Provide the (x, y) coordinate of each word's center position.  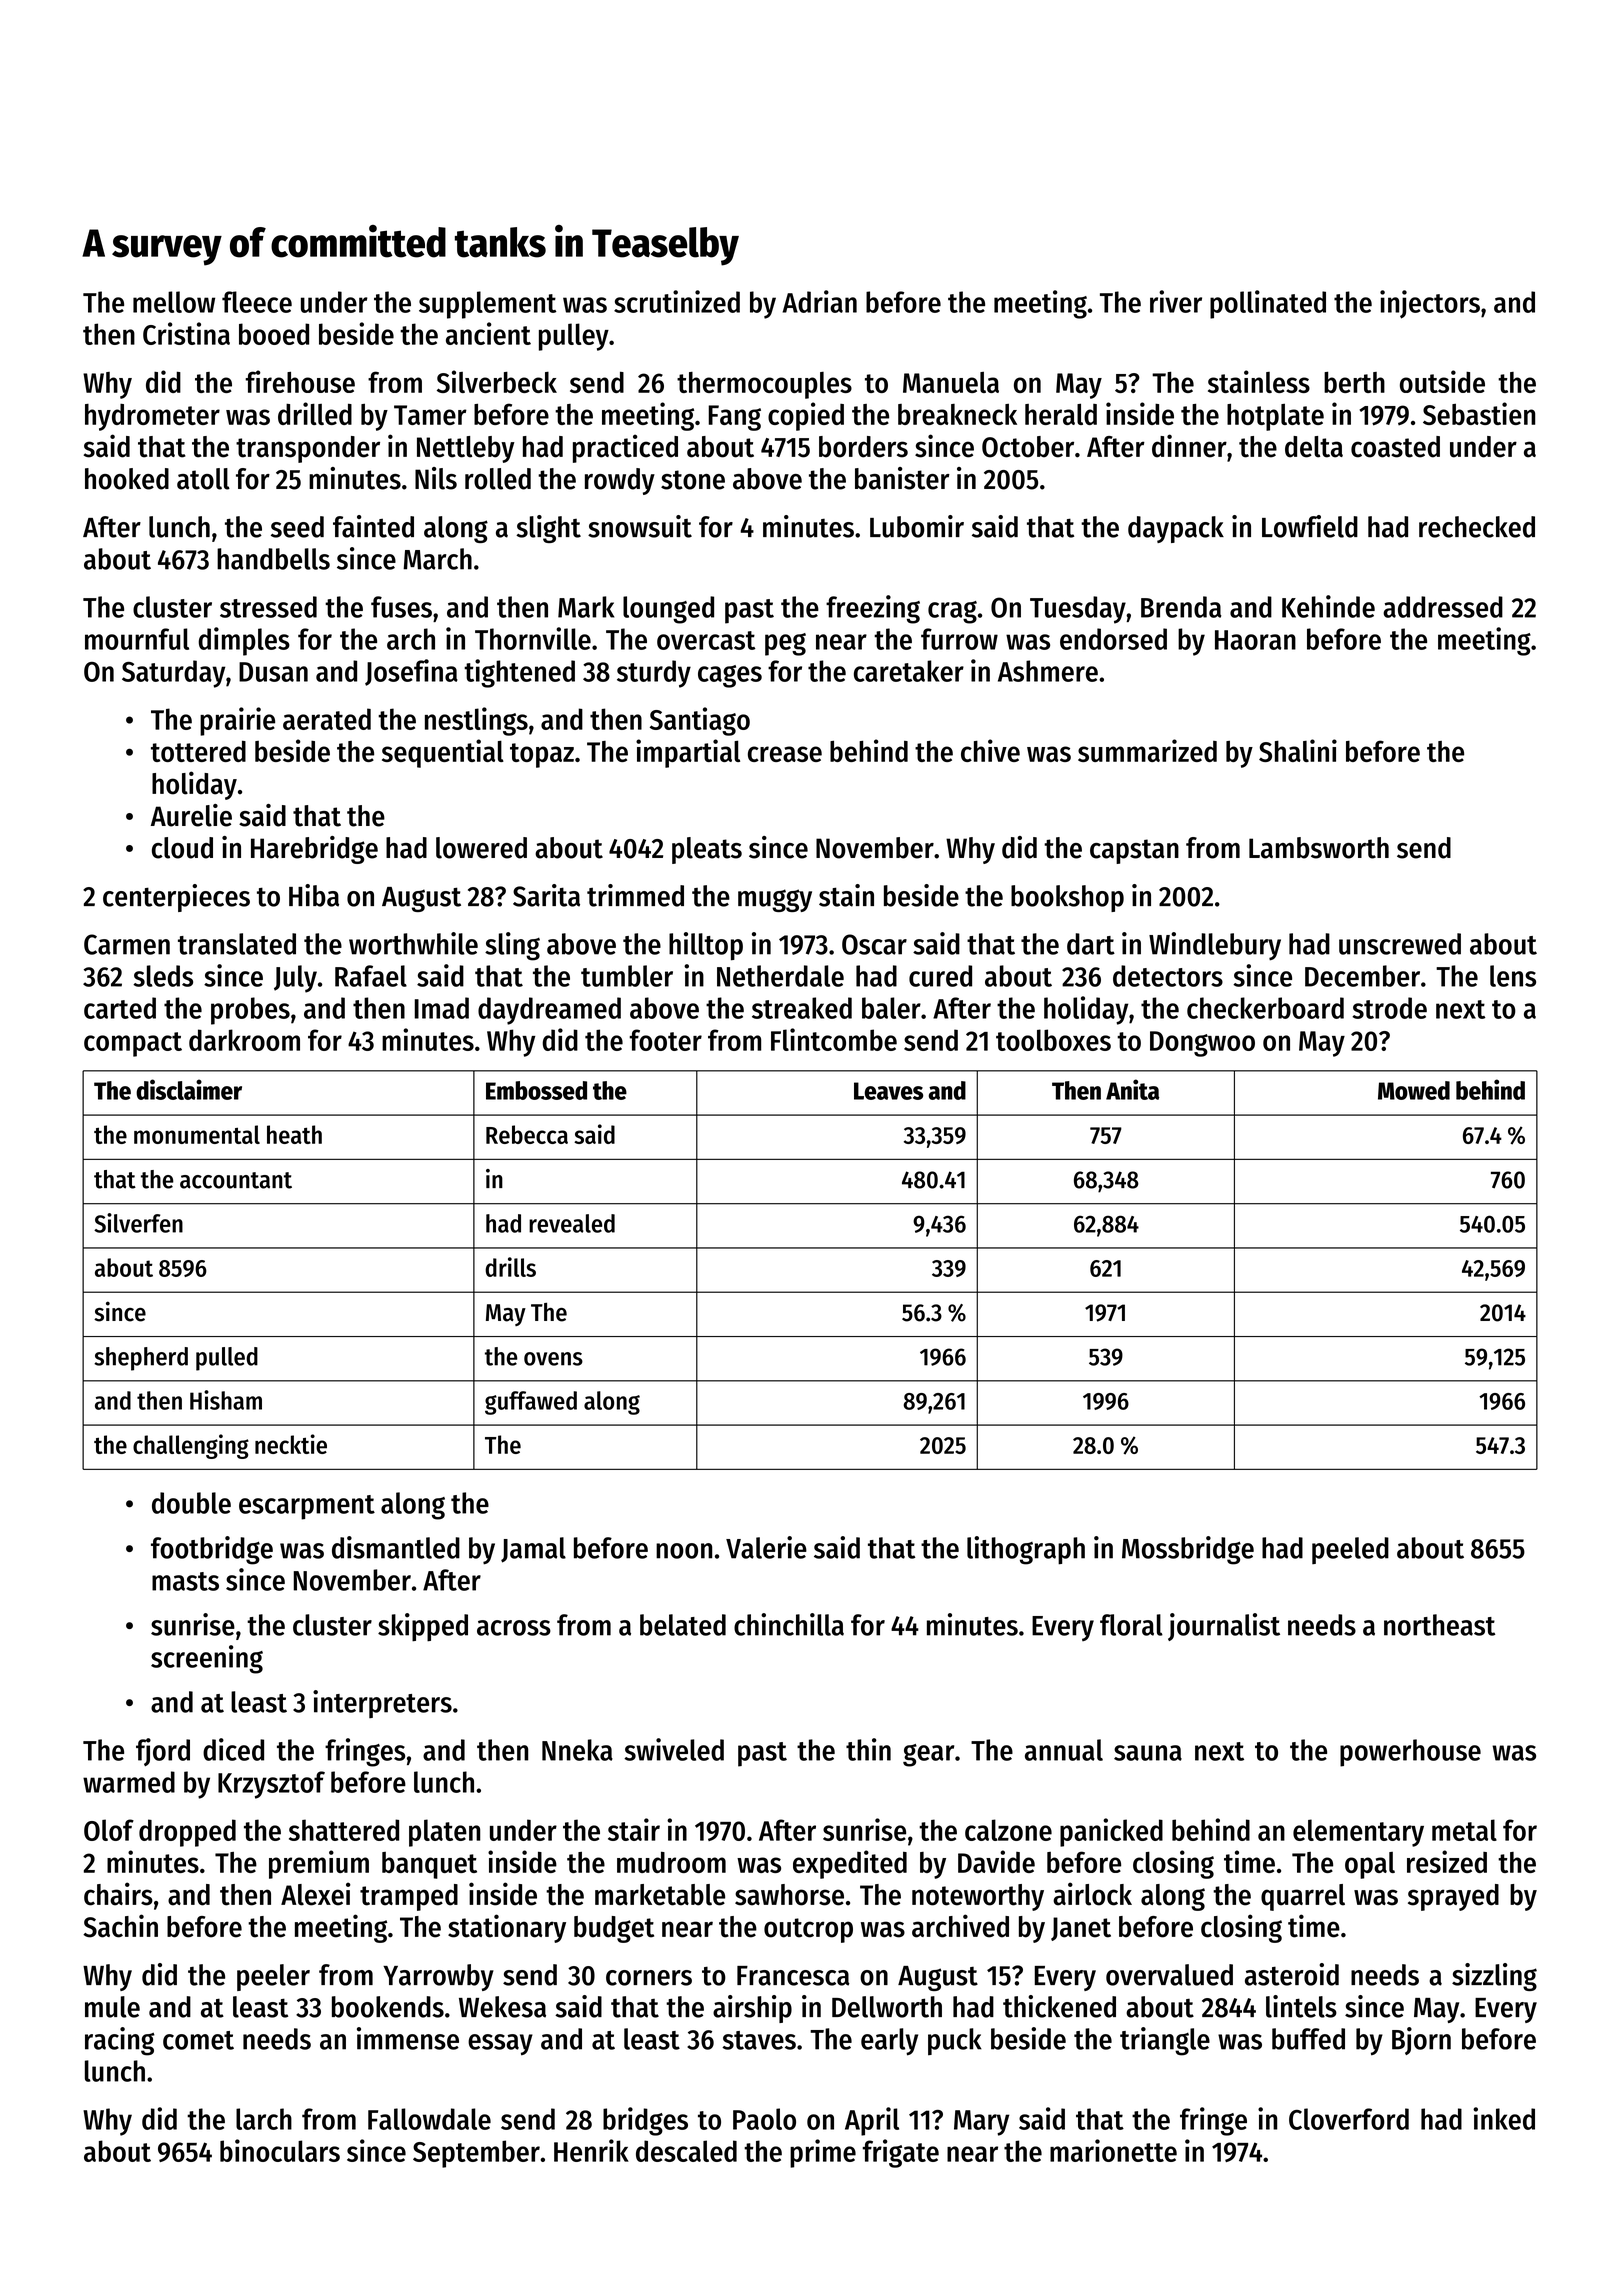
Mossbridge (1188, 1550)
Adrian (819, 301)
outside (1442, 381)
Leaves (888, 1091)
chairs (118, 1894)
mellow (174, 302)
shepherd (141, 1359)
